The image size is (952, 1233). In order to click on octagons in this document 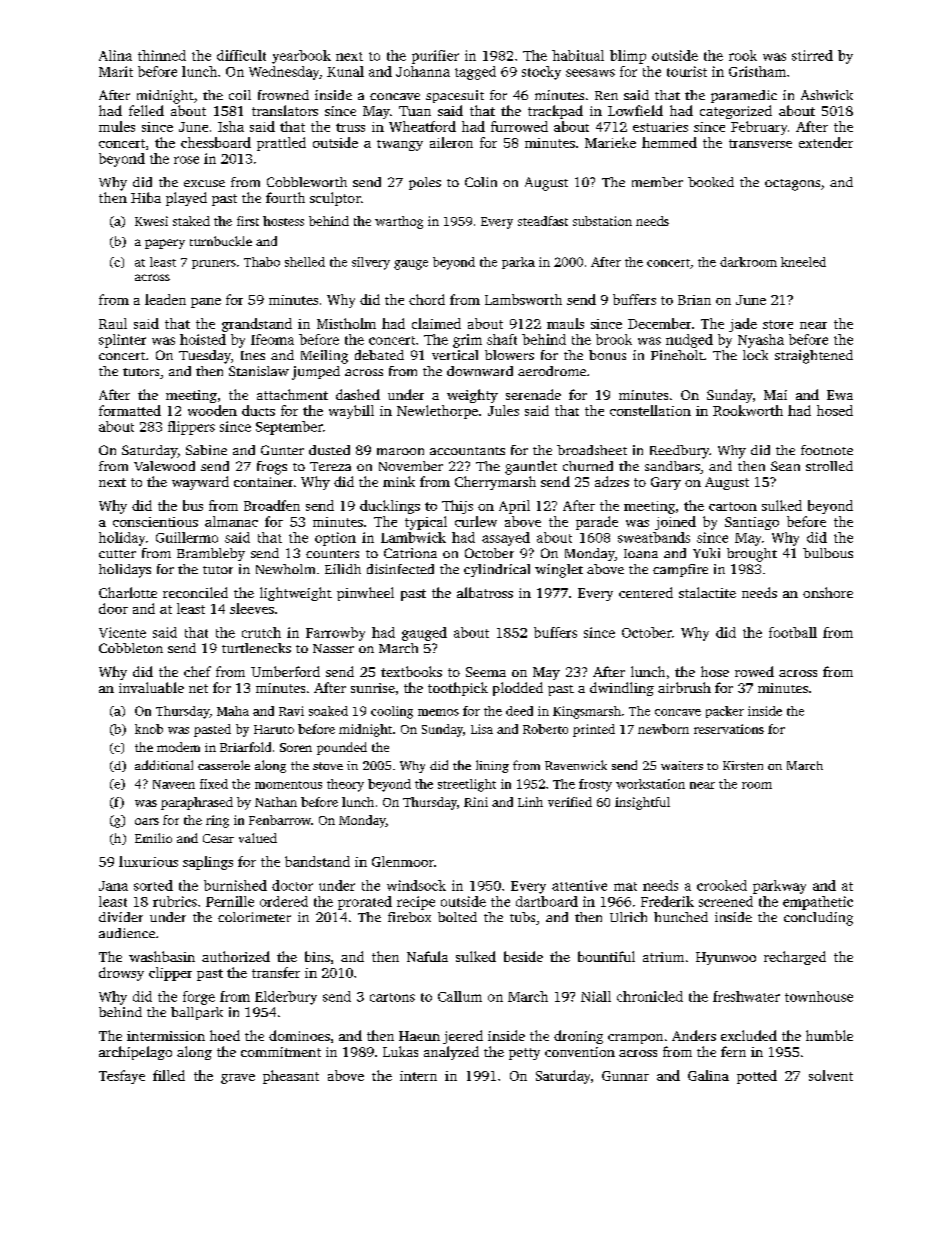, I will do `click(792, 185)`.
